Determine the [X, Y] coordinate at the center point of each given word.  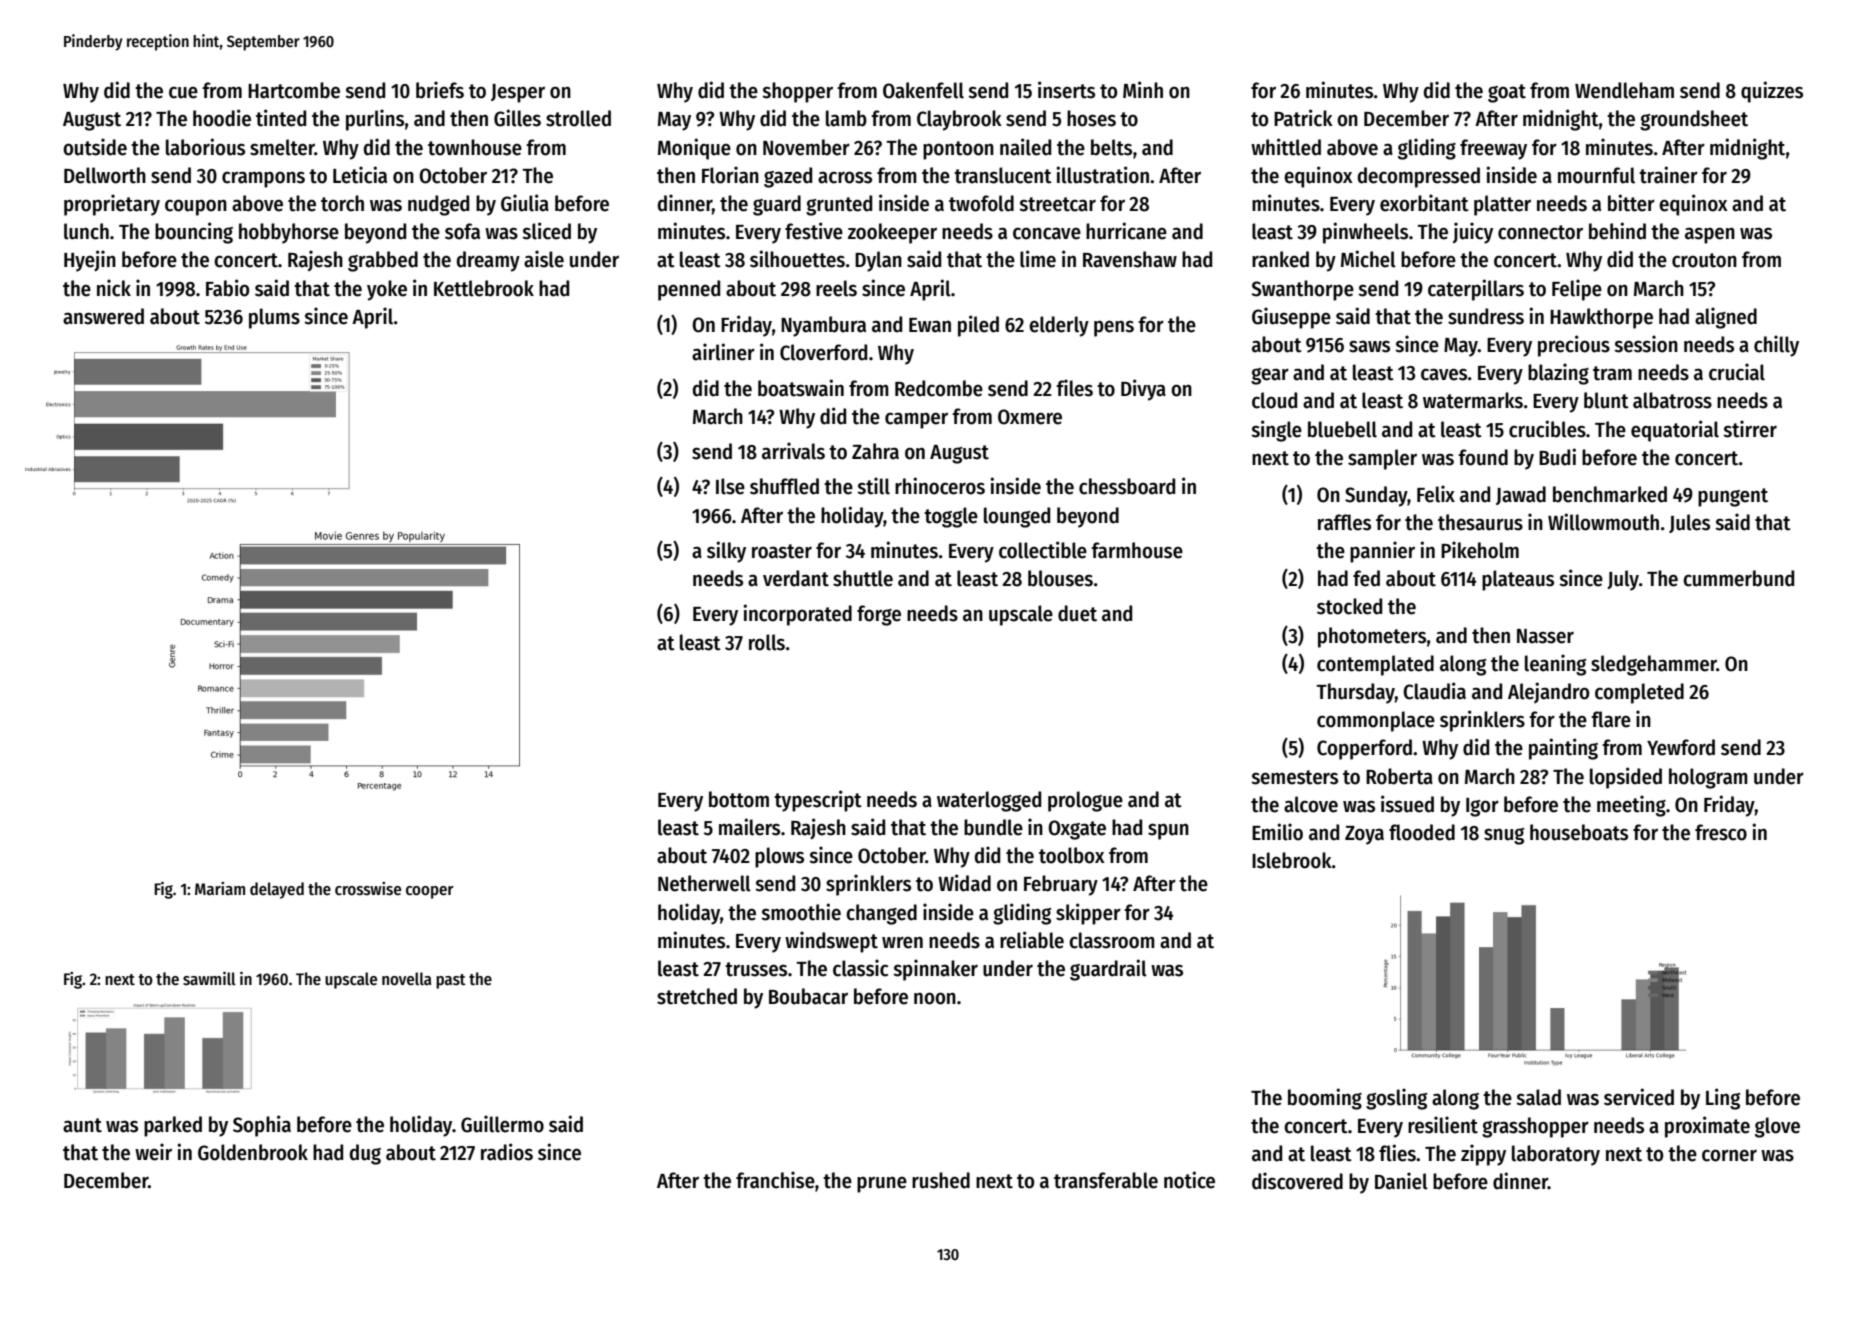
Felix [1436, 494]
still [873, 486]
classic [860, 968]
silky [726, 552]
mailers [749, 827]
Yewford [1681, 747]
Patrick [1303, 118]
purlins [375, 120]
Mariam [220, 889]
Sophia [262, 1126]
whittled [1286, 147]
